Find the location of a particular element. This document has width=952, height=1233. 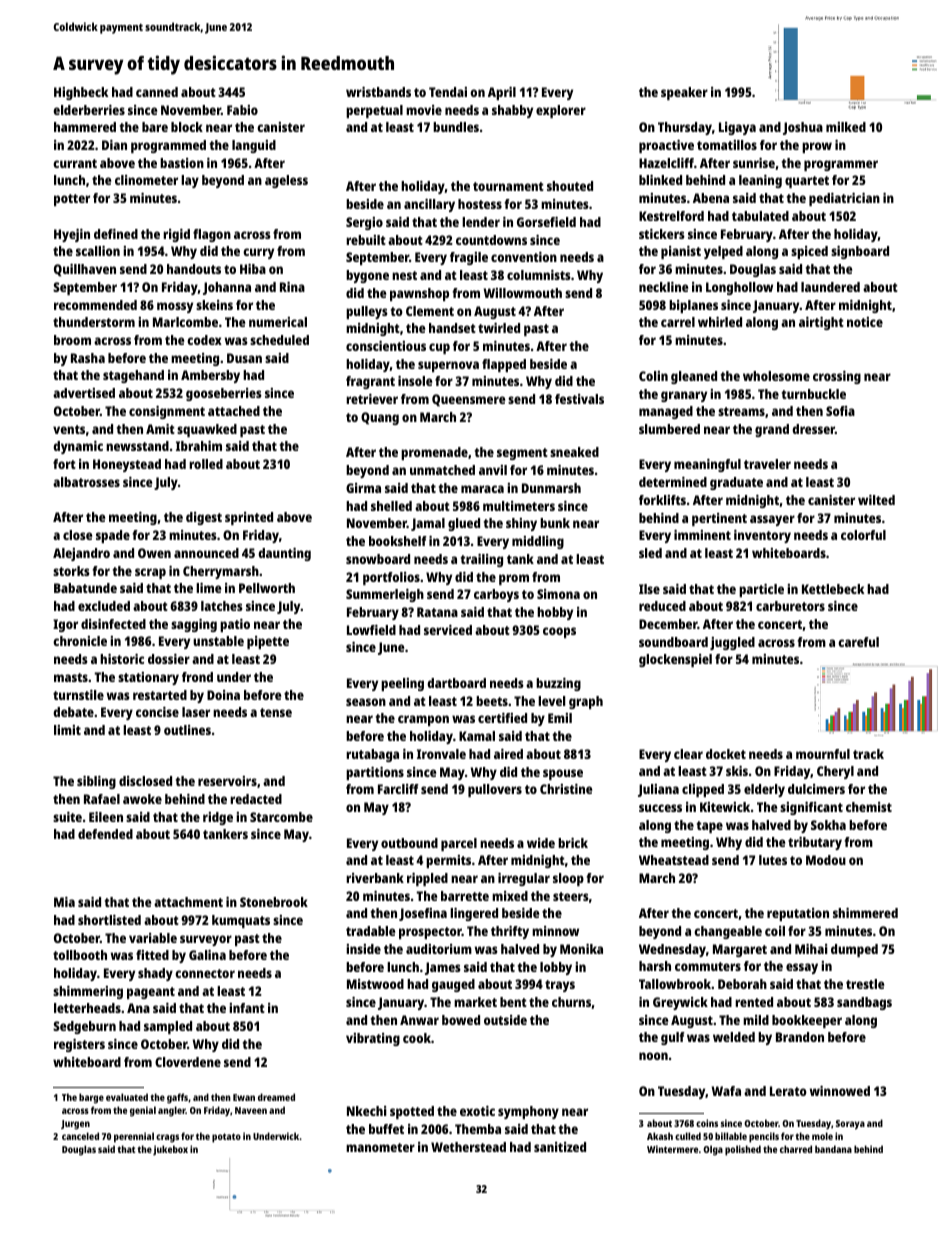

riverbank is located at coordinates (375, 878).
